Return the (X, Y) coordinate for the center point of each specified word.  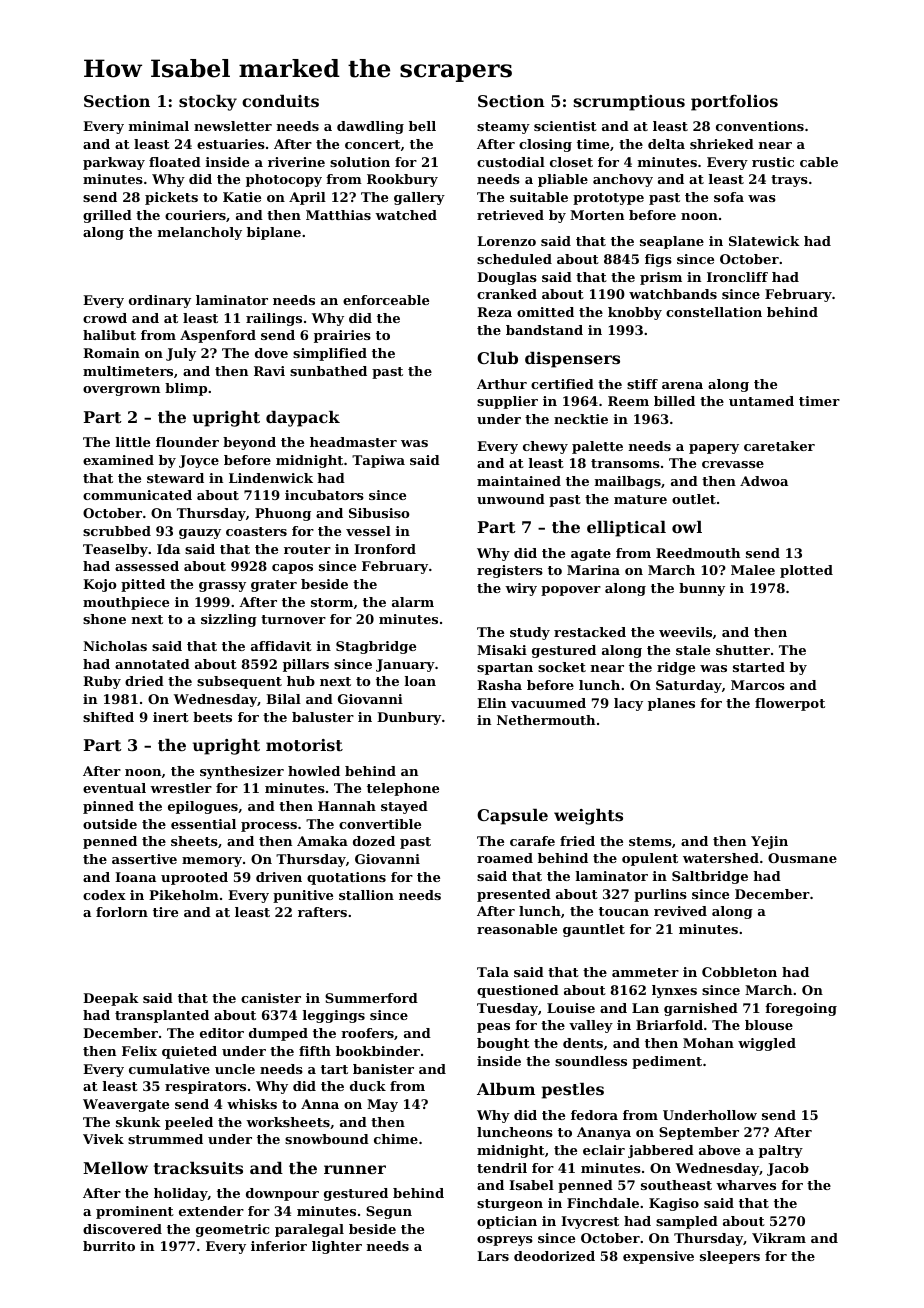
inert (171, 717)
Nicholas (115, 646)
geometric (232, 1230)
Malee (753, 570)
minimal (159, 126)
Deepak (111, 999)
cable (819, 162)
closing (545, 145)
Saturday (689, 686)
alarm (413, 602)
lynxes (674, 991)
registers (510, 571)
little (133, 442)
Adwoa (764, 481)
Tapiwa (378, 461)
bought (503, 1044)
